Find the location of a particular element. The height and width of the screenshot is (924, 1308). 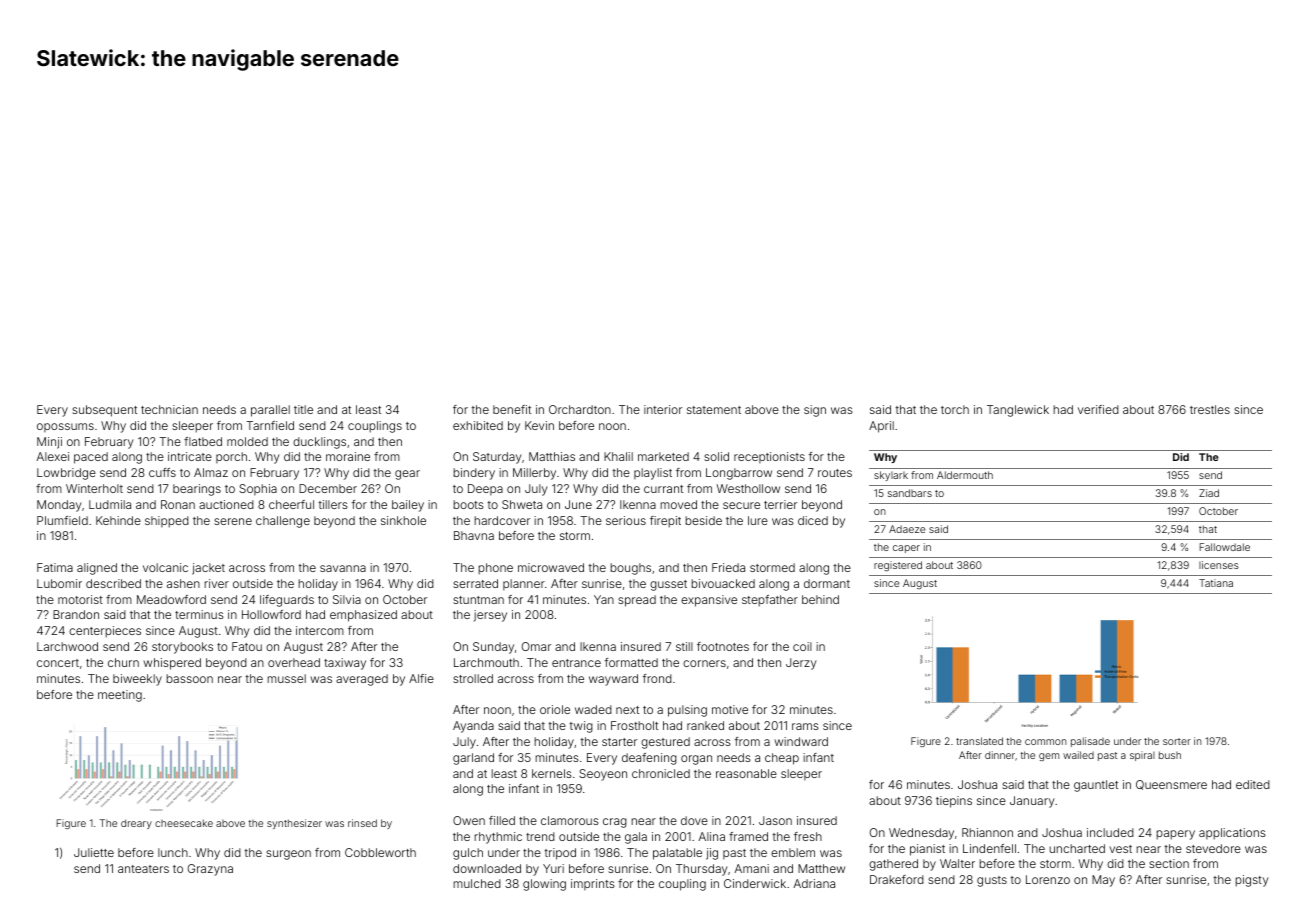

Ziad is located at coordinates (1209, 493).
